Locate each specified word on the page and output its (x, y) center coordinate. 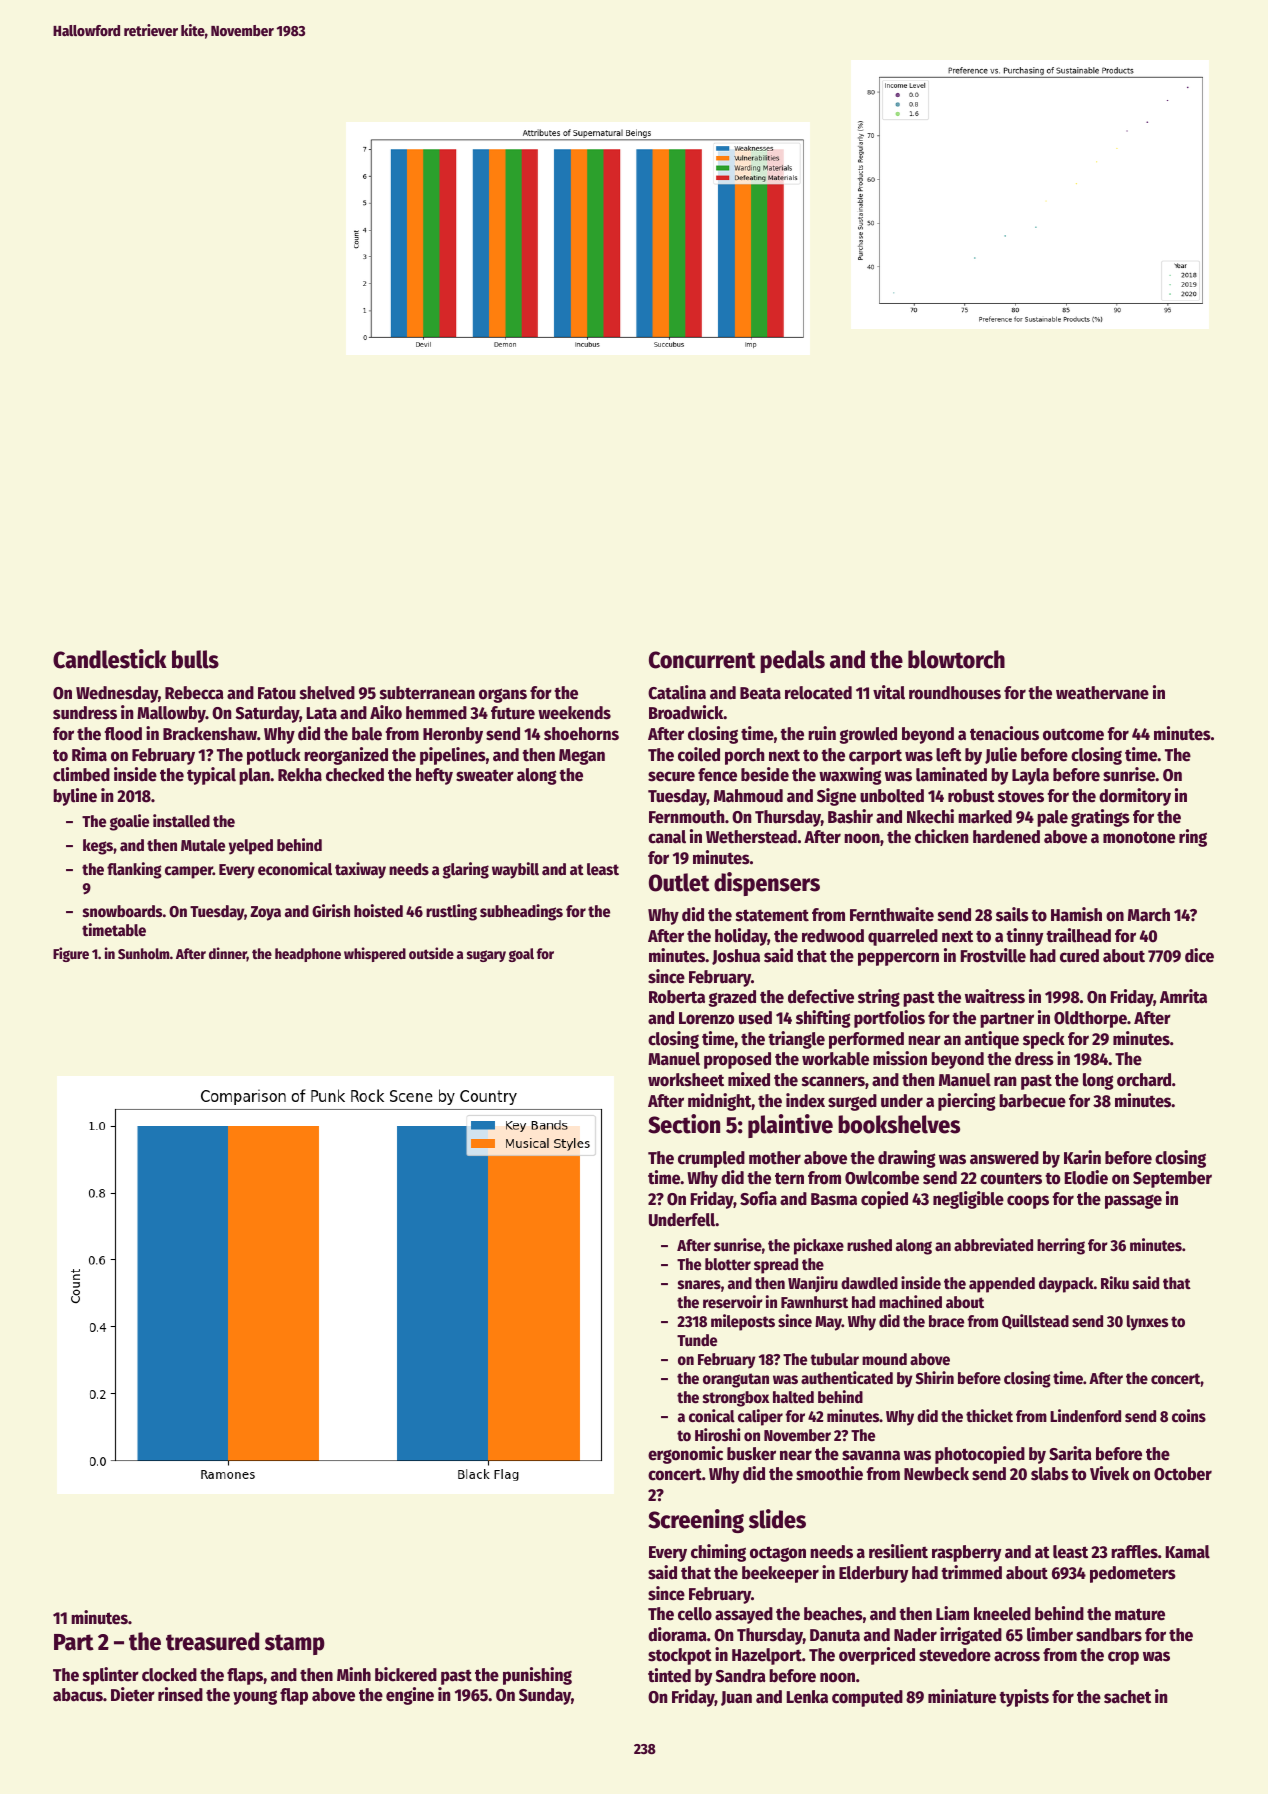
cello (695, 1614)
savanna (871, 1455)
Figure (71, 954)
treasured (212, 1641)
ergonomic (685, 1455)
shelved (327, 693)
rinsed (180, 1694)
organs (503, 695)
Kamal (1188, 1552)
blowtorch (956, 659)
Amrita (1183, 996)
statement (772, 915)
